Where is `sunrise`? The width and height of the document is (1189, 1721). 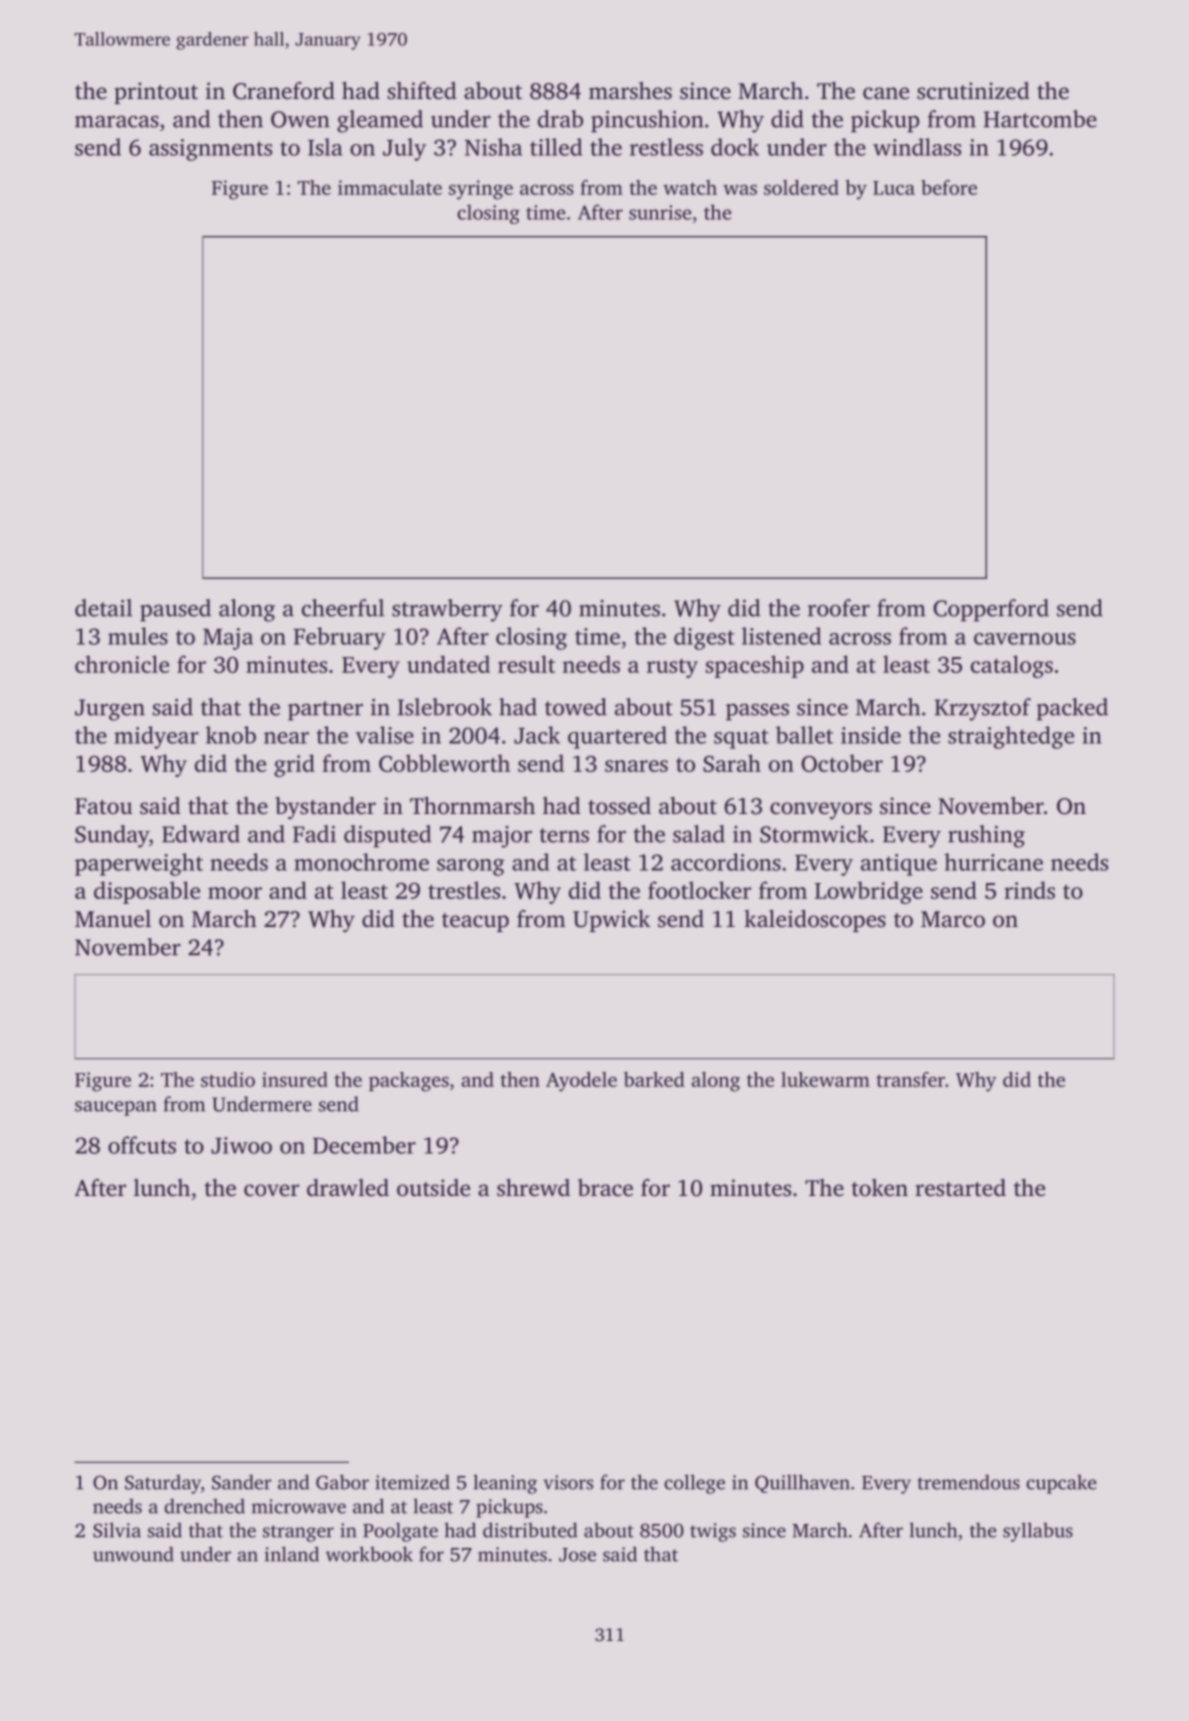 sunrise is located at coordinates (660, 212).
